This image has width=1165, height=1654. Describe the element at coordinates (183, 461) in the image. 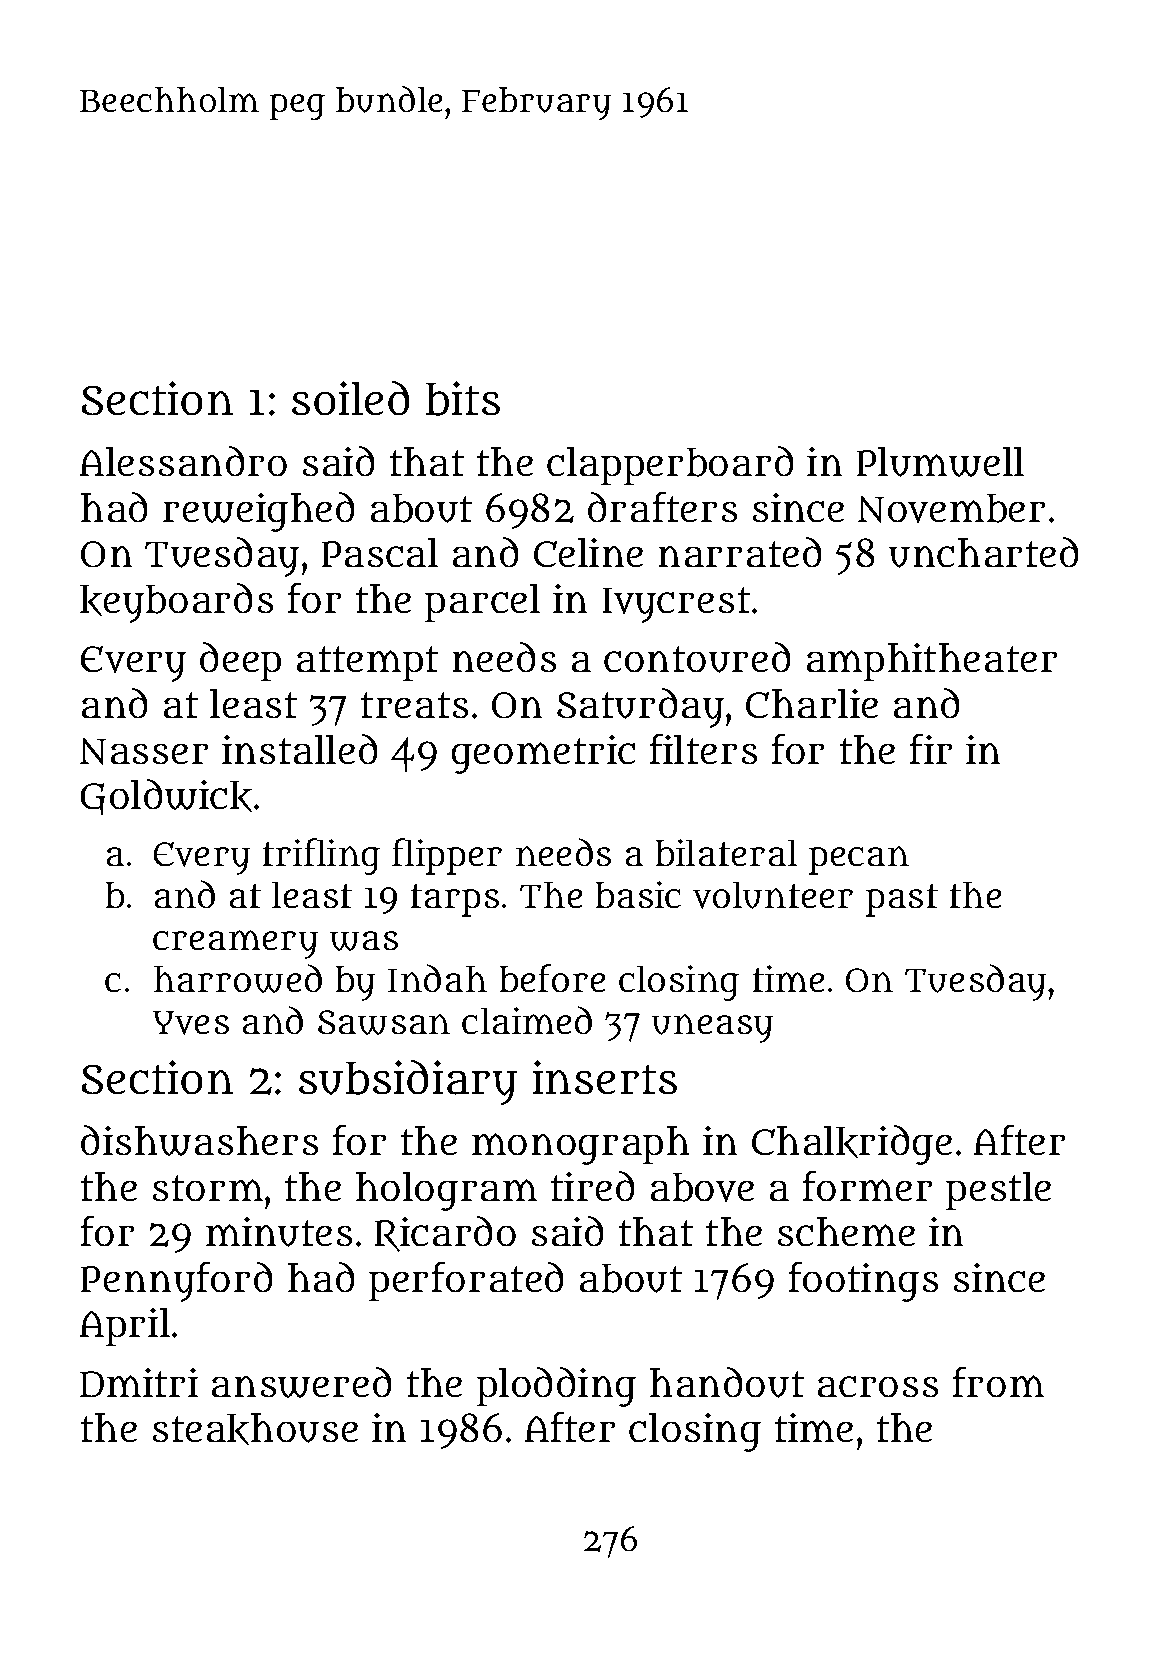

I see `Alessandro` at that location.
